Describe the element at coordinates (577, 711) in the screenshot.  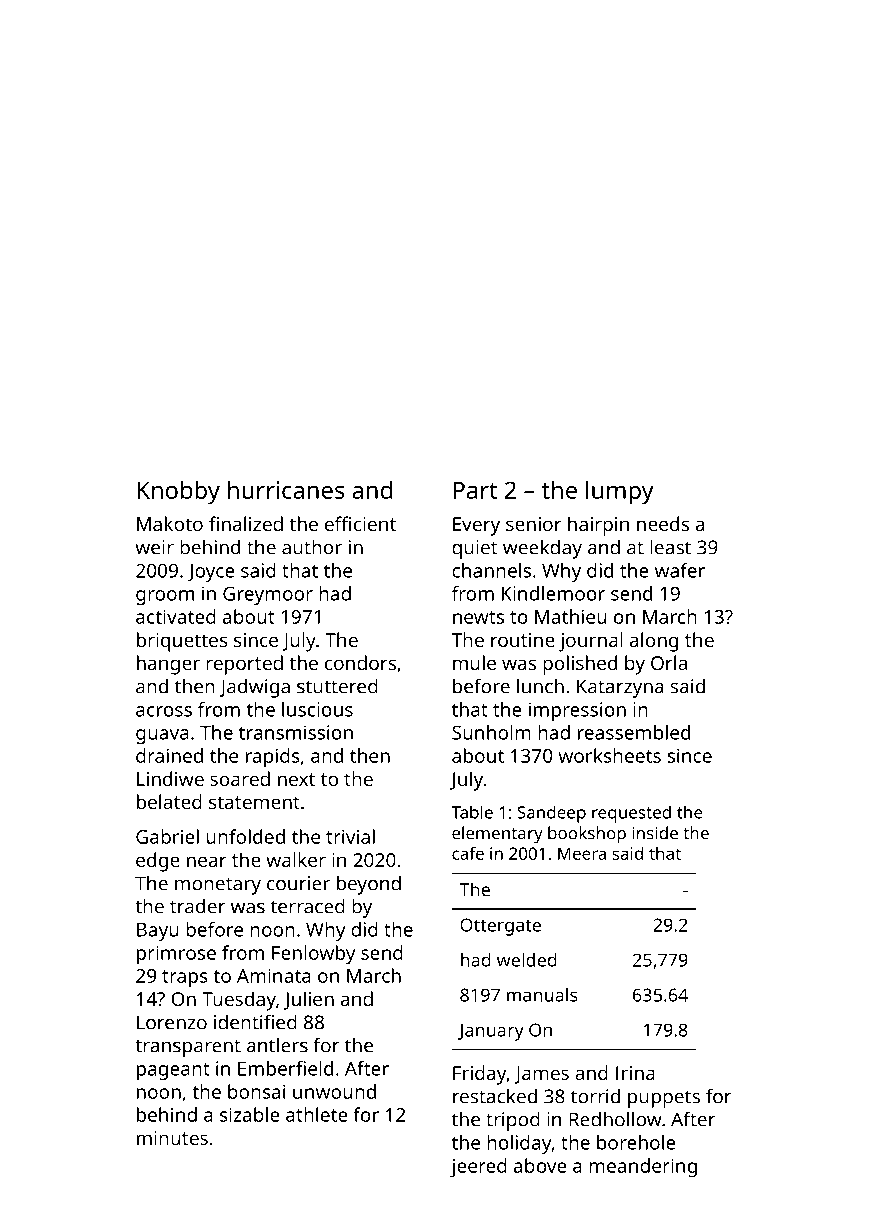
I see `impression` at that location.
